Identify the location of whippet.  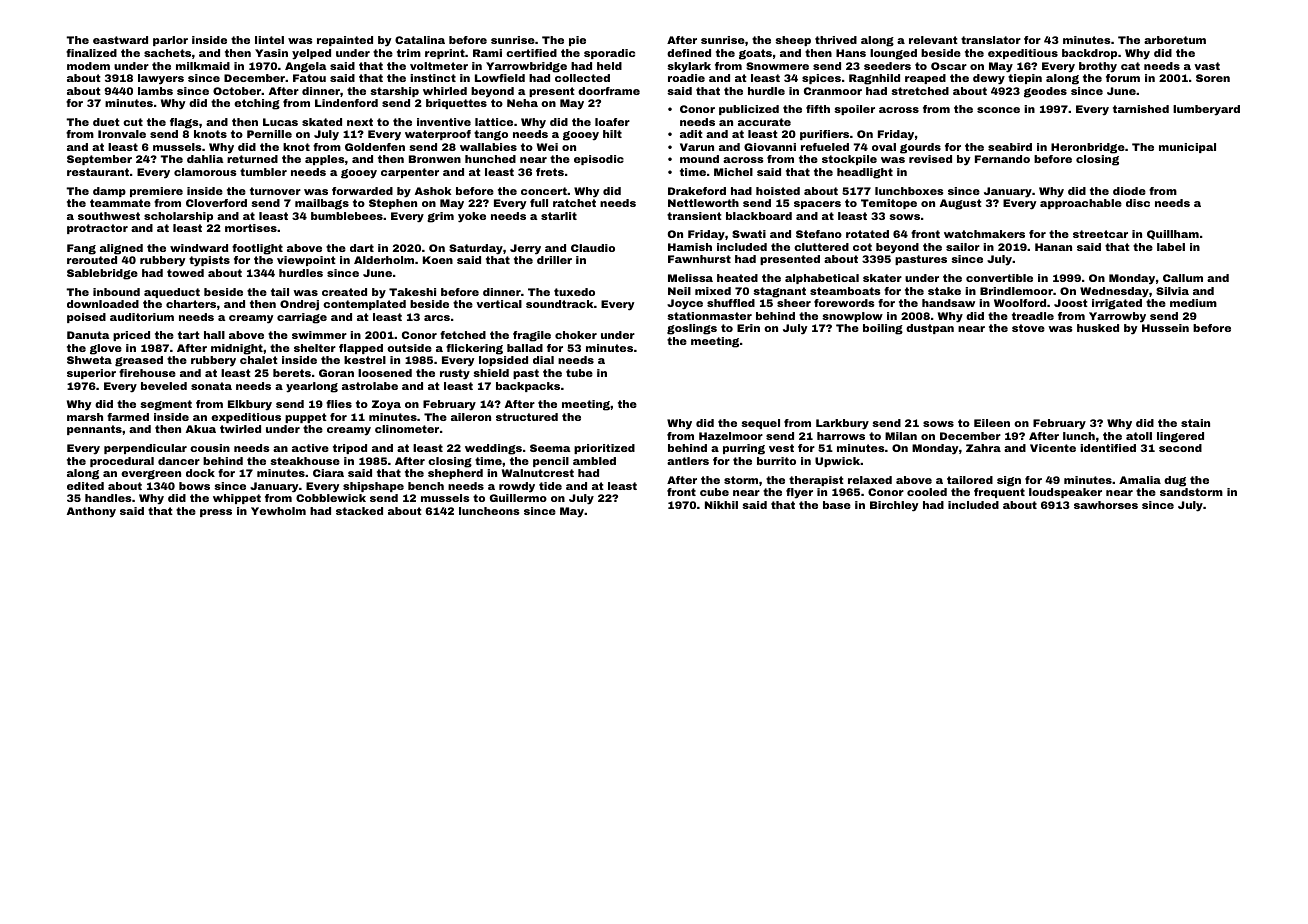
(237, 499).
